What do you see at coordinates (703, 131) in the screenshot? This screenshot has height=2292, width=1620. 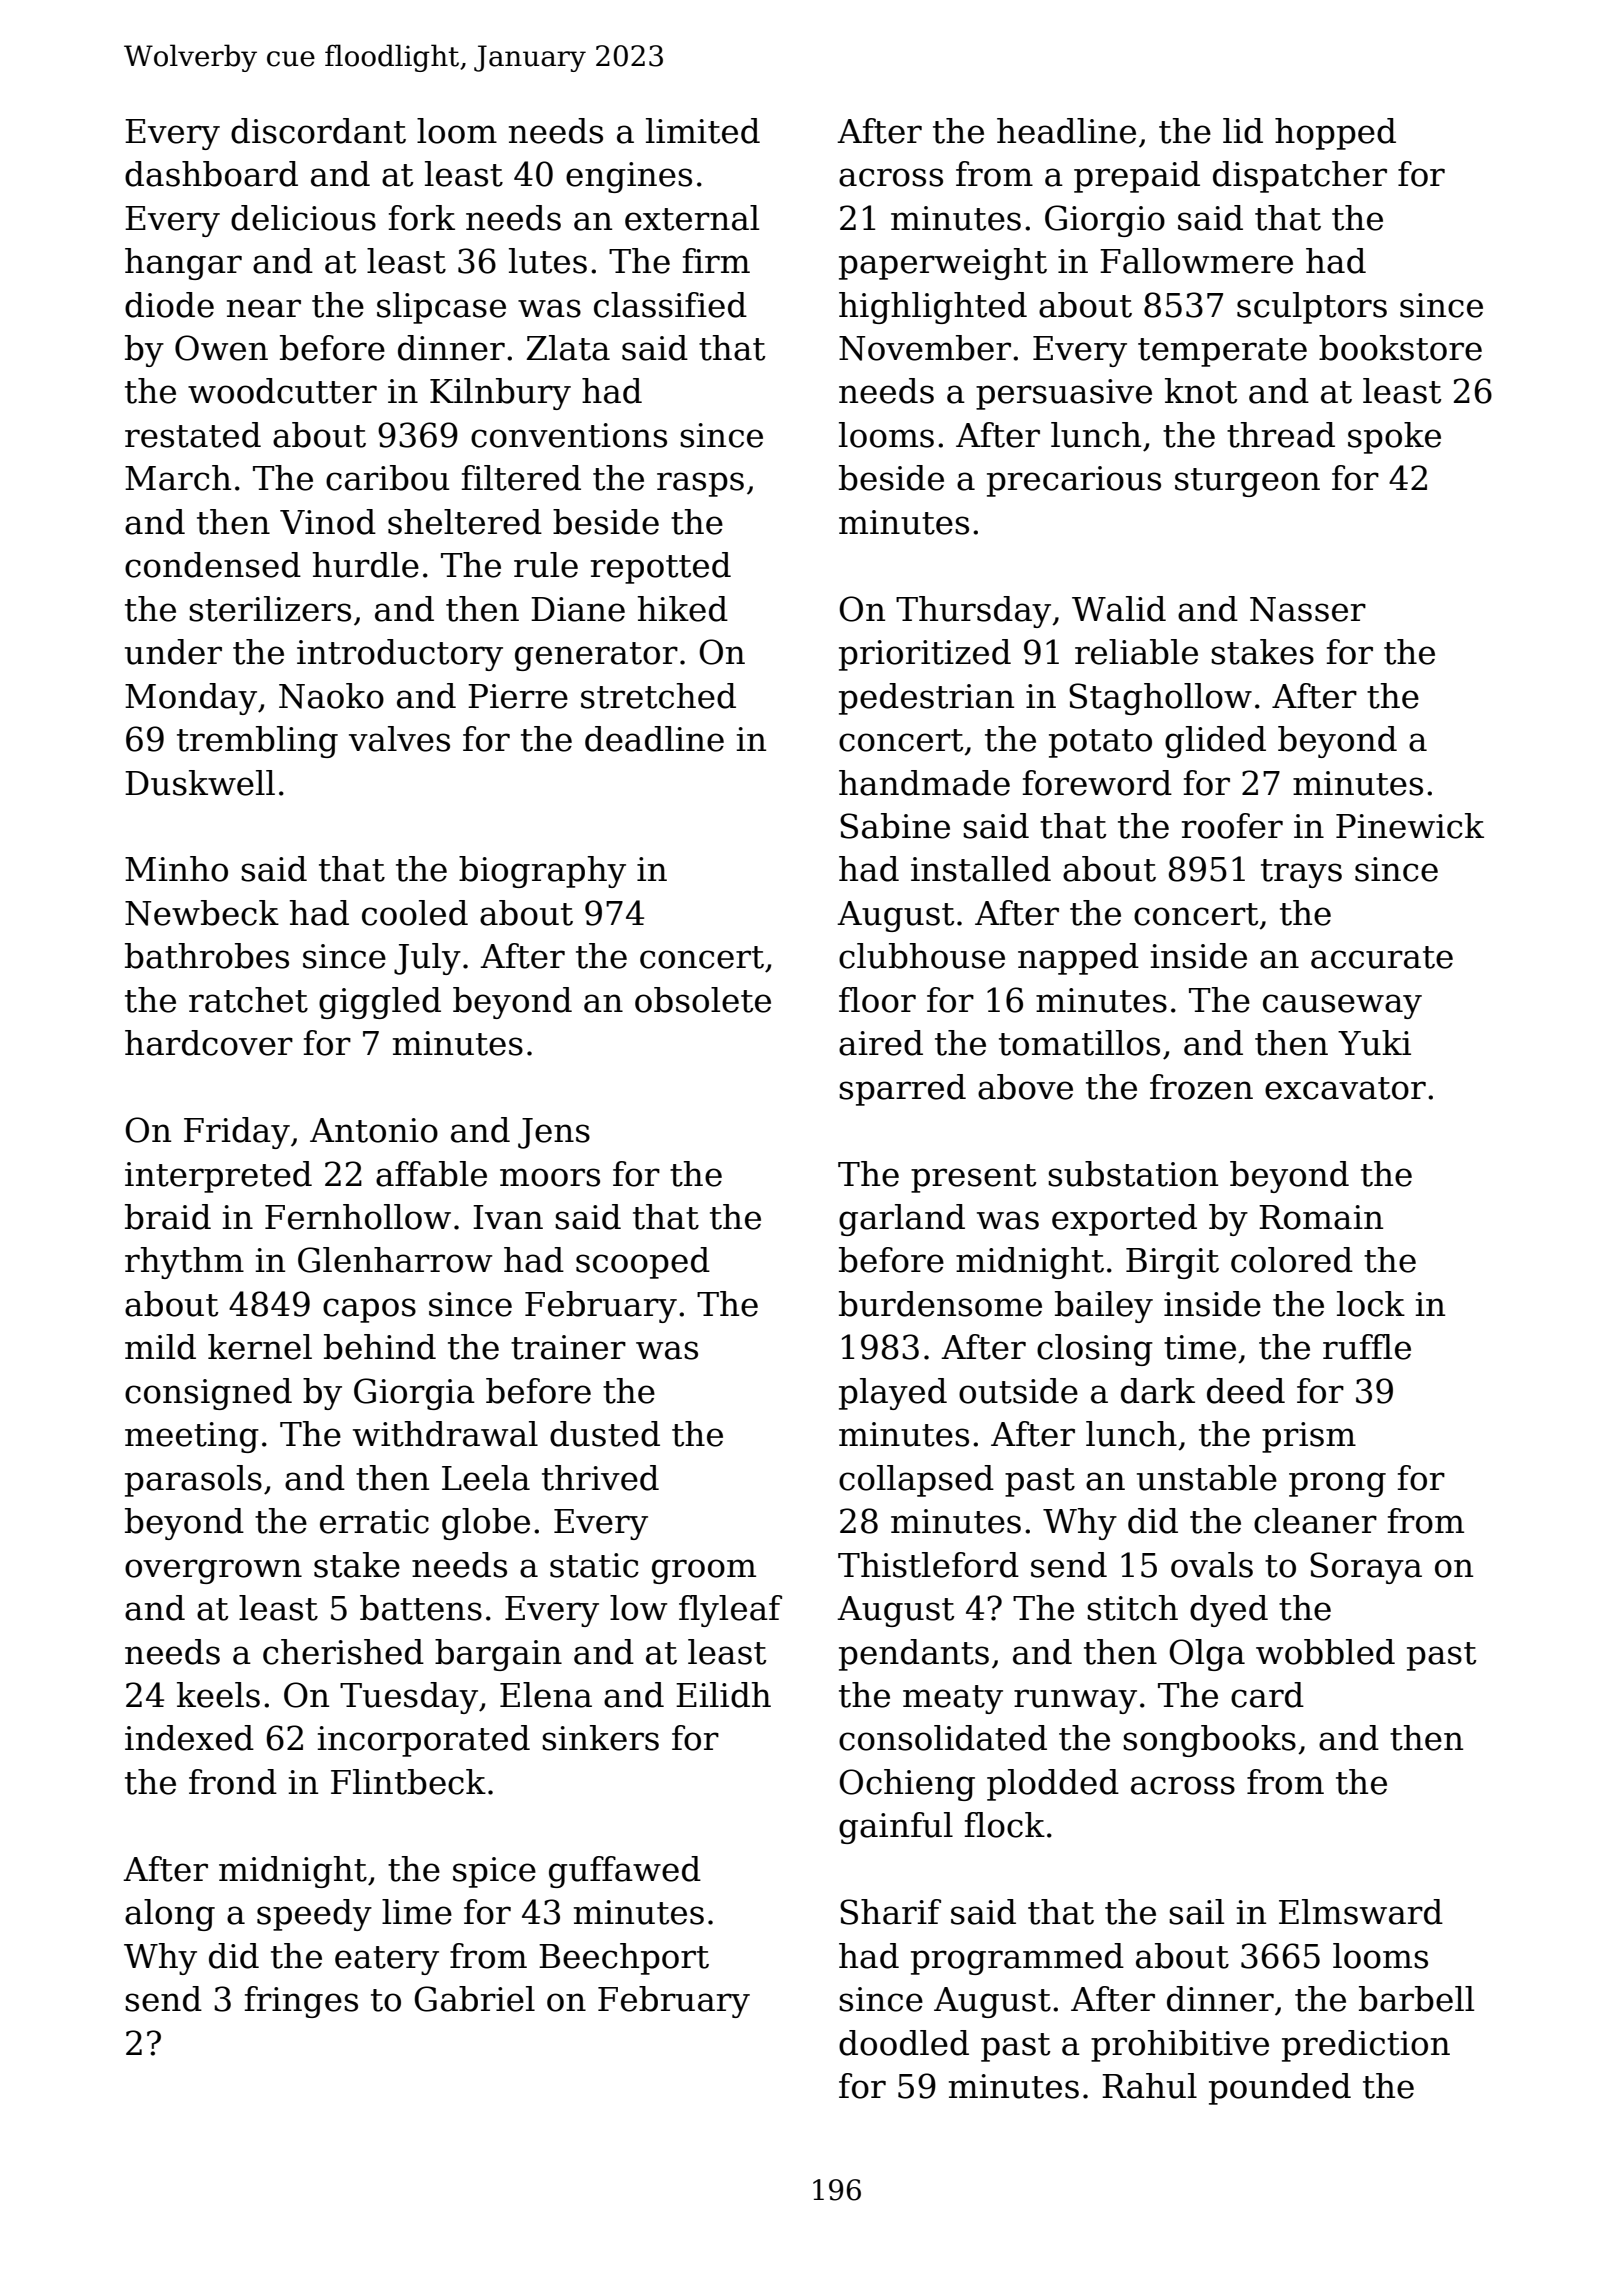 I see `limited` at bounding box center [703, 131].
